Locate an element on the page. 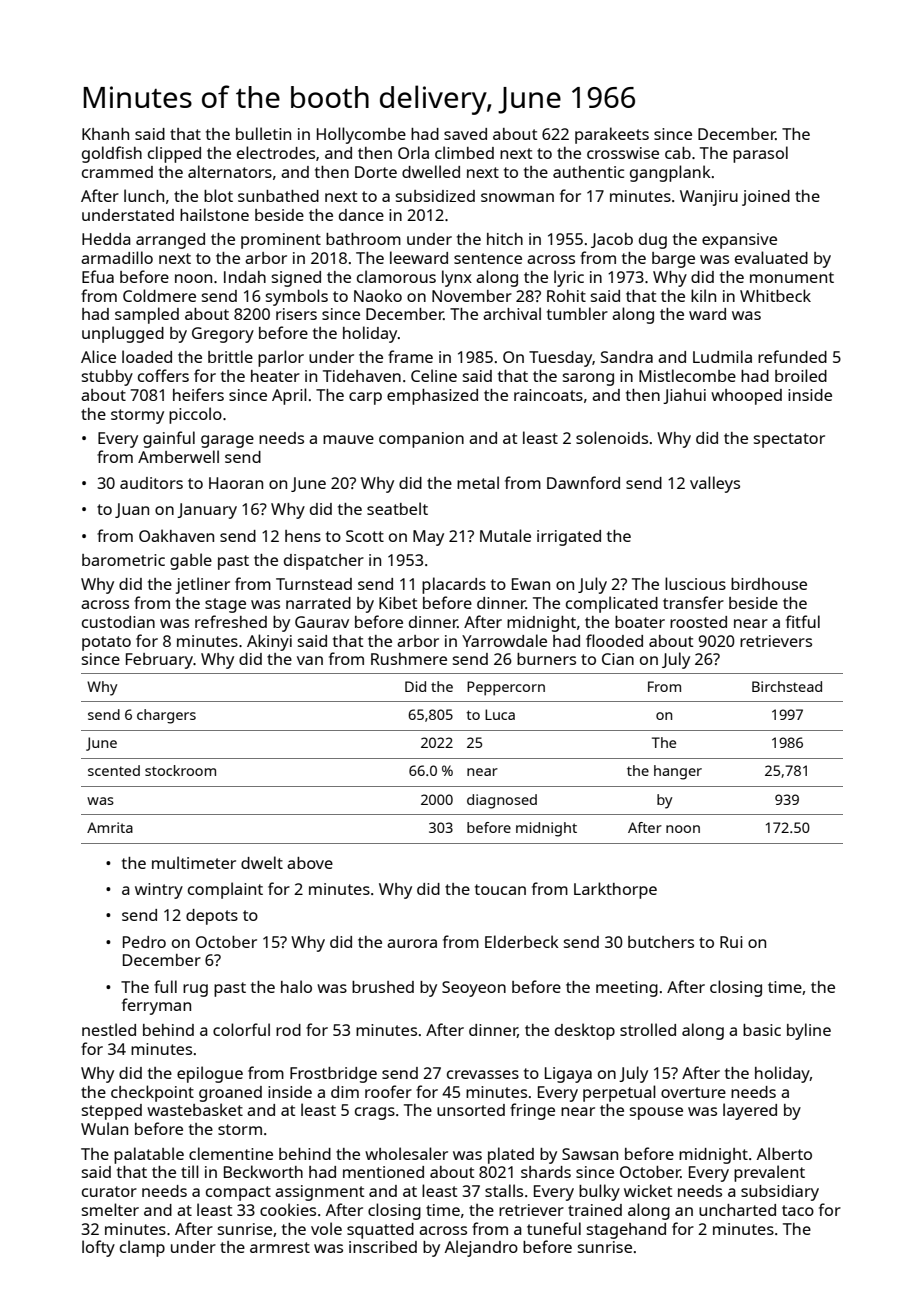  dance is located at coordinates (361, 215).
